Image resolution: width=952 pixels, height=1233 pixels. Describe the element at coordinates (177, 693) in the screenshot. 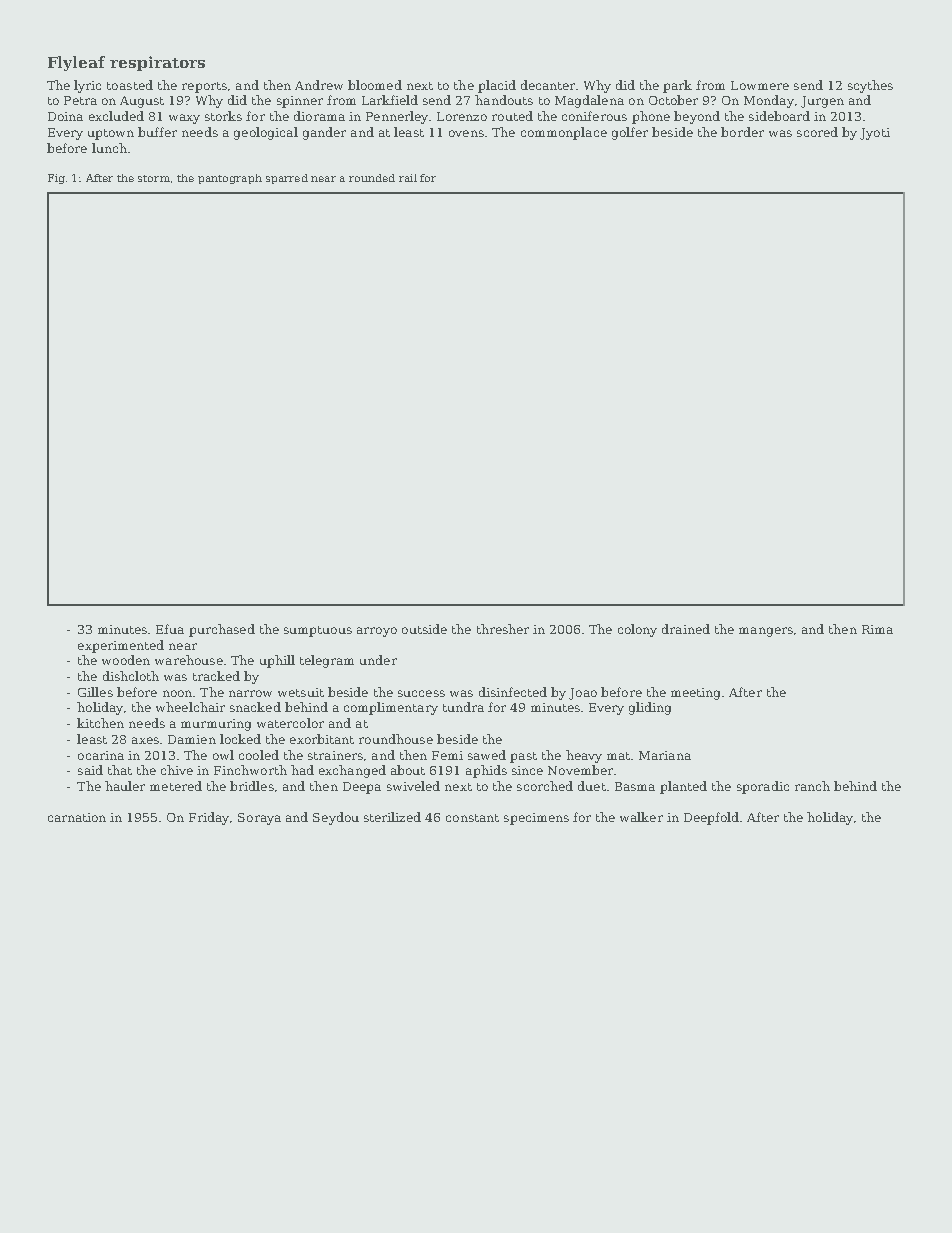

I see `noon` at that location.
